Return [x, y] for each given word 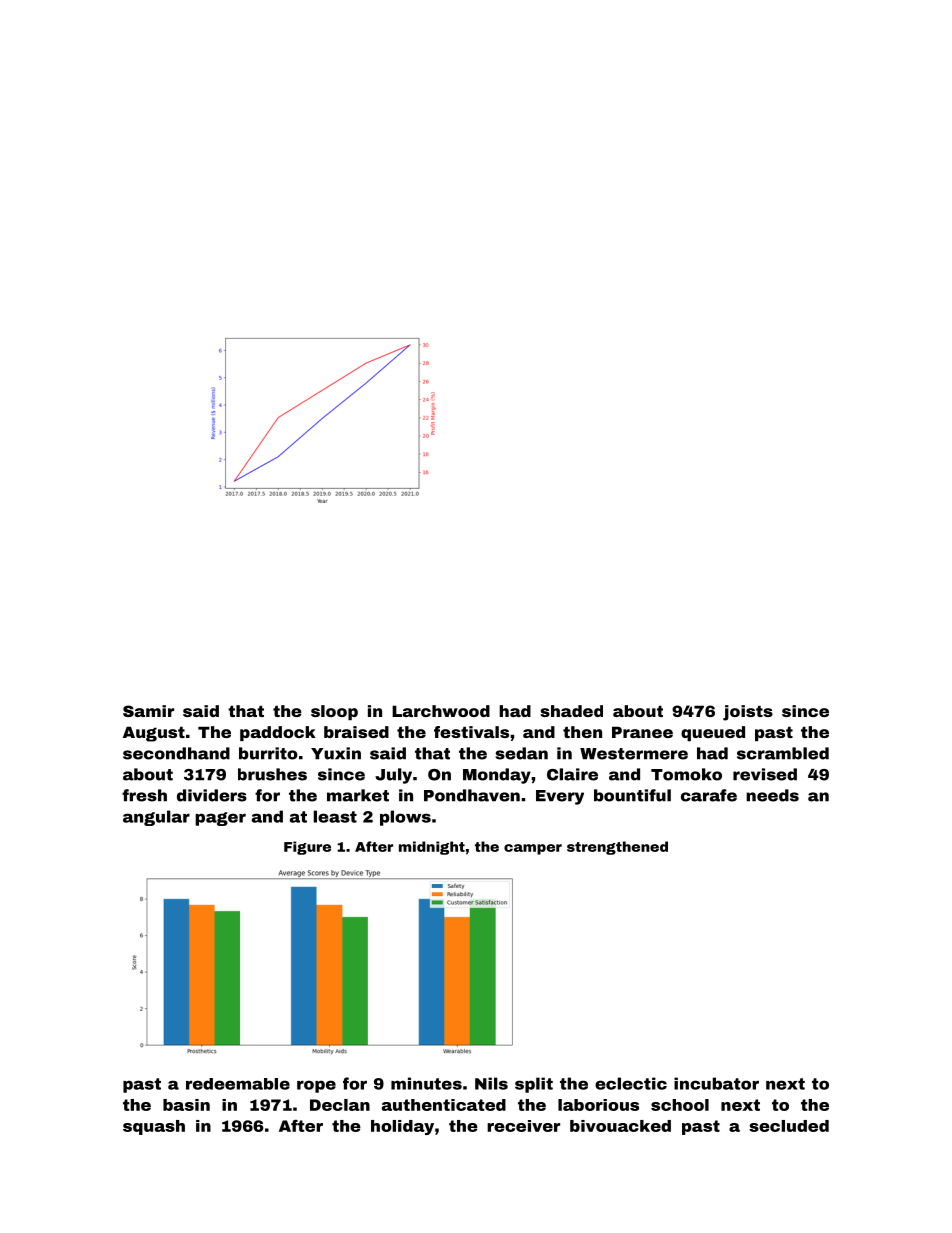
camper [533, 849]
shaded [571, 711]
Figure [307, 848]
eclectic [631, 1083]
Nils [491, 1083]
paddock [278, 733]
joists [748, 713]
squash [154, 1127]
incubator [716, 1083]
